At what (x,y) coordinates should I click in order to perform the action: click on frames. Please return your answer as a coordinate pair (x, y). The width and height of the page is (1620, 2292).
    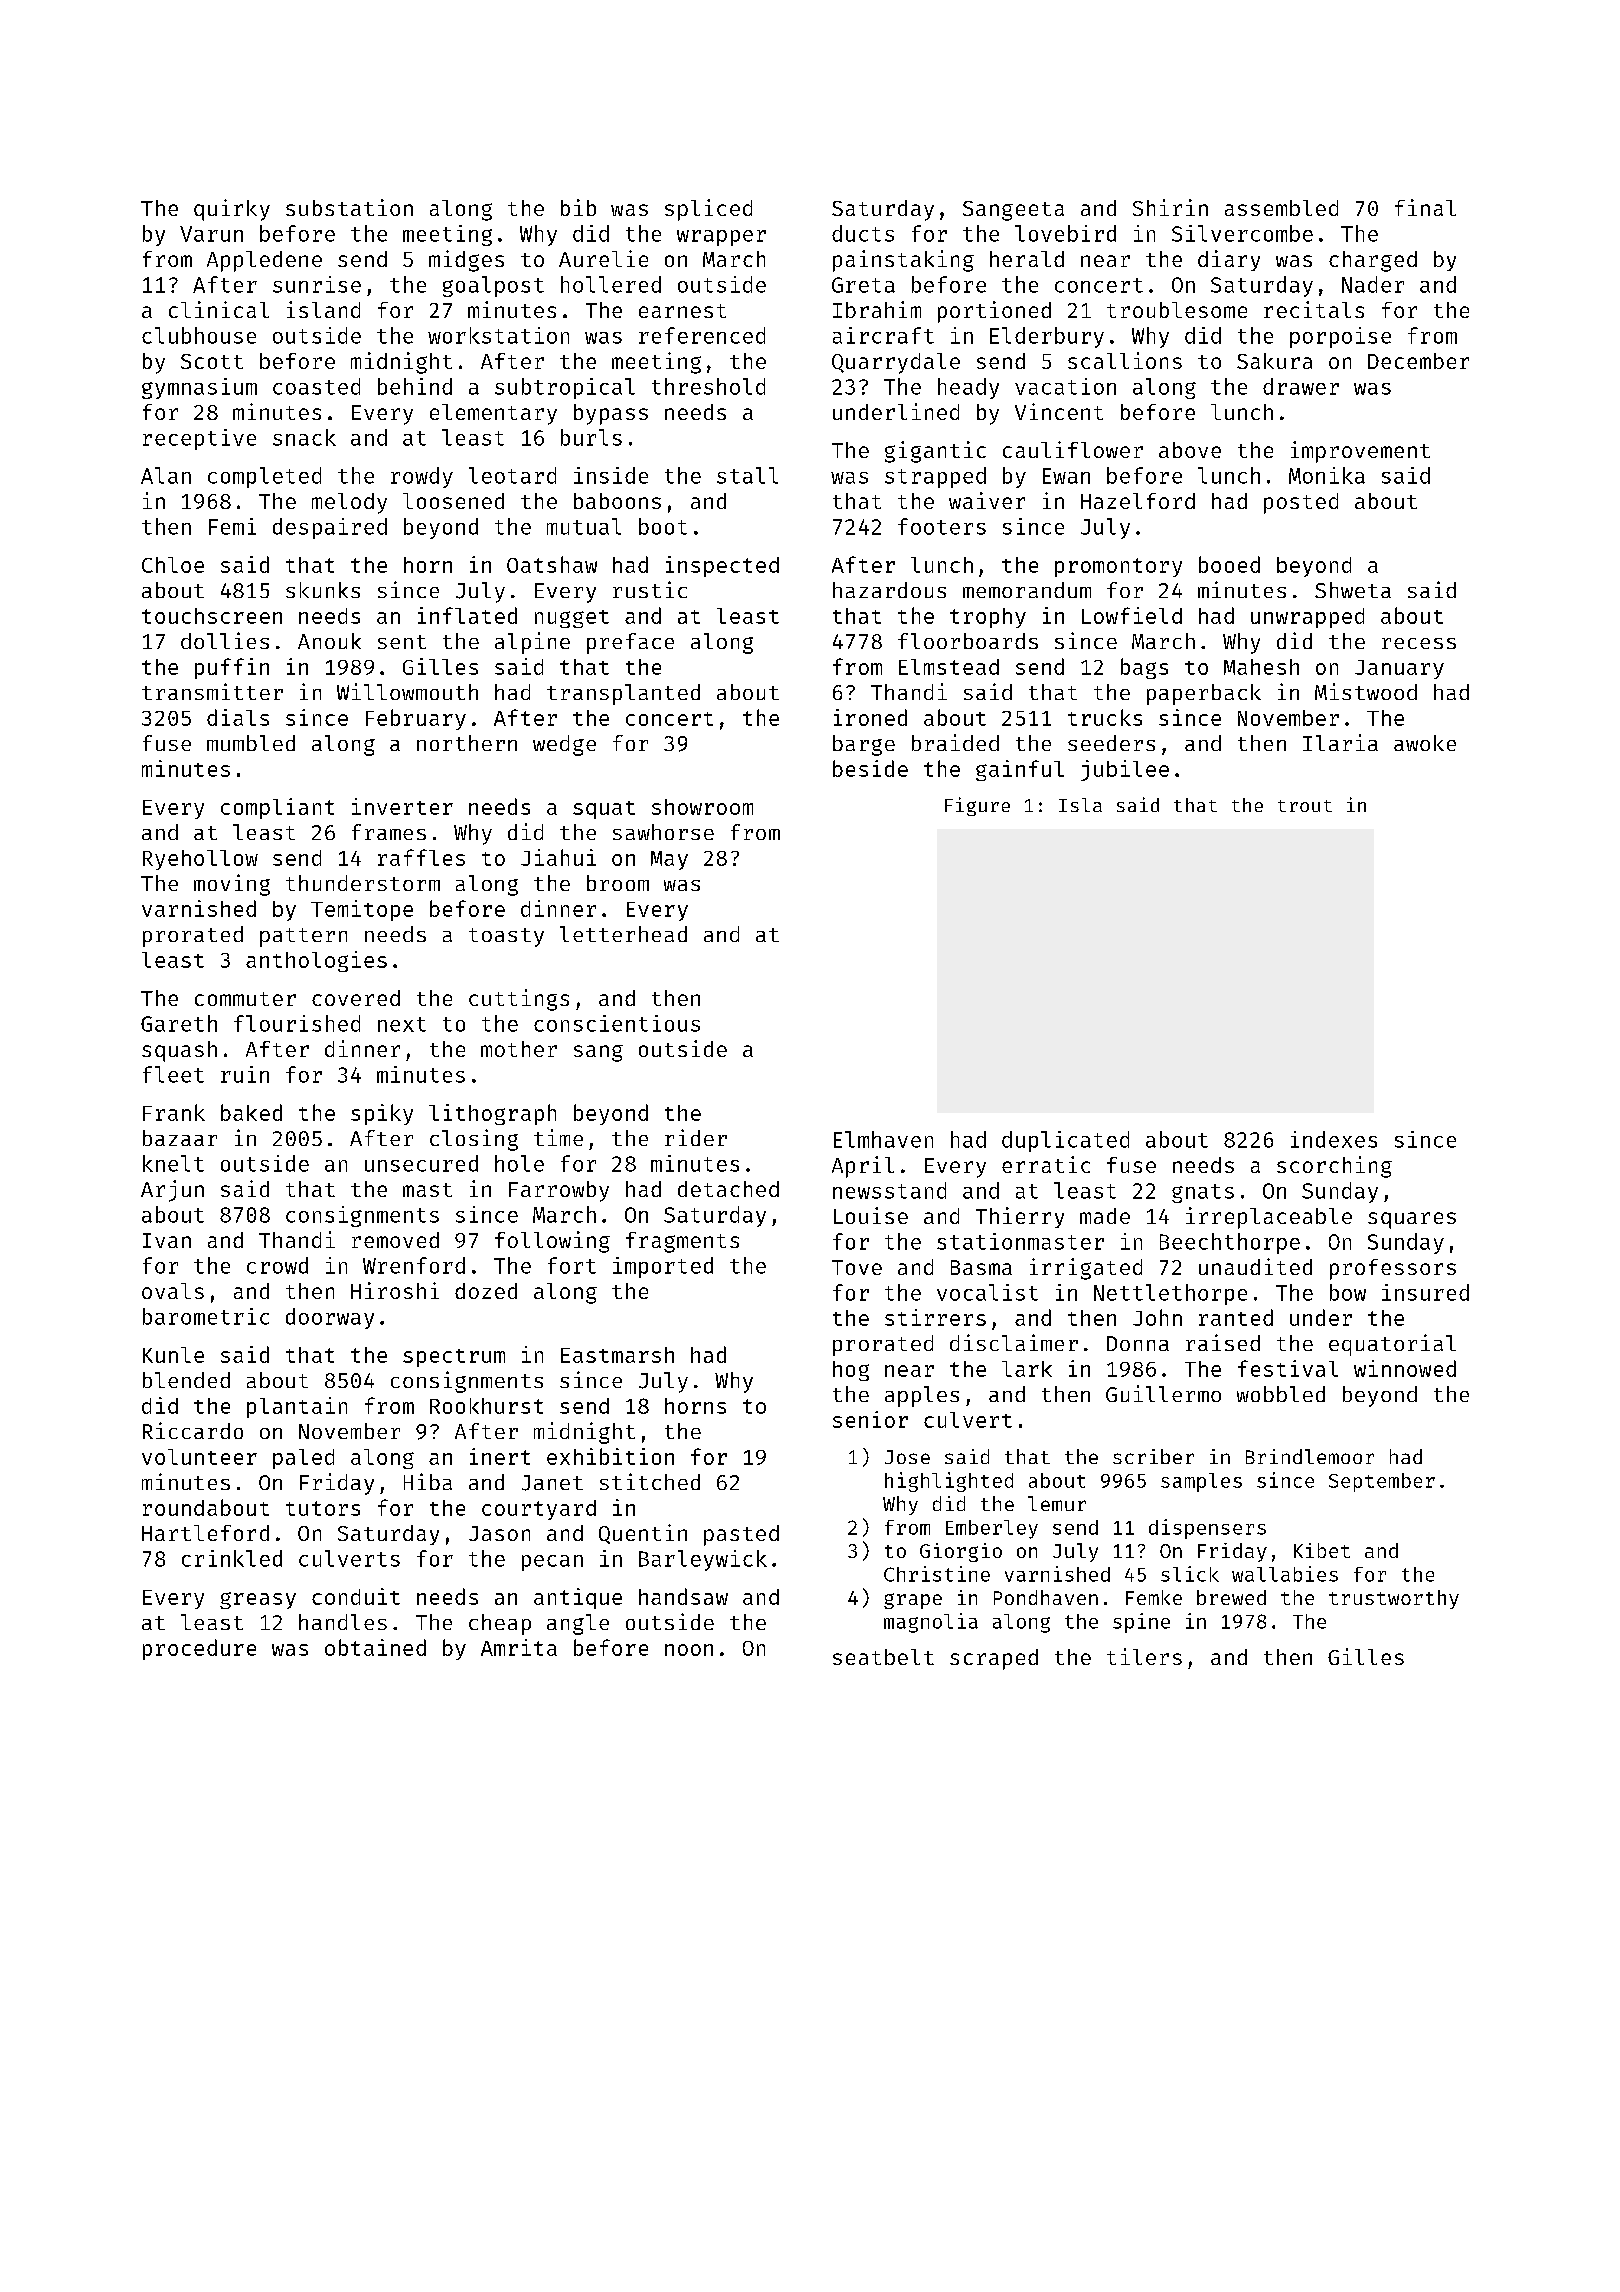
    Looking at the image, I should click on (389, 832).
